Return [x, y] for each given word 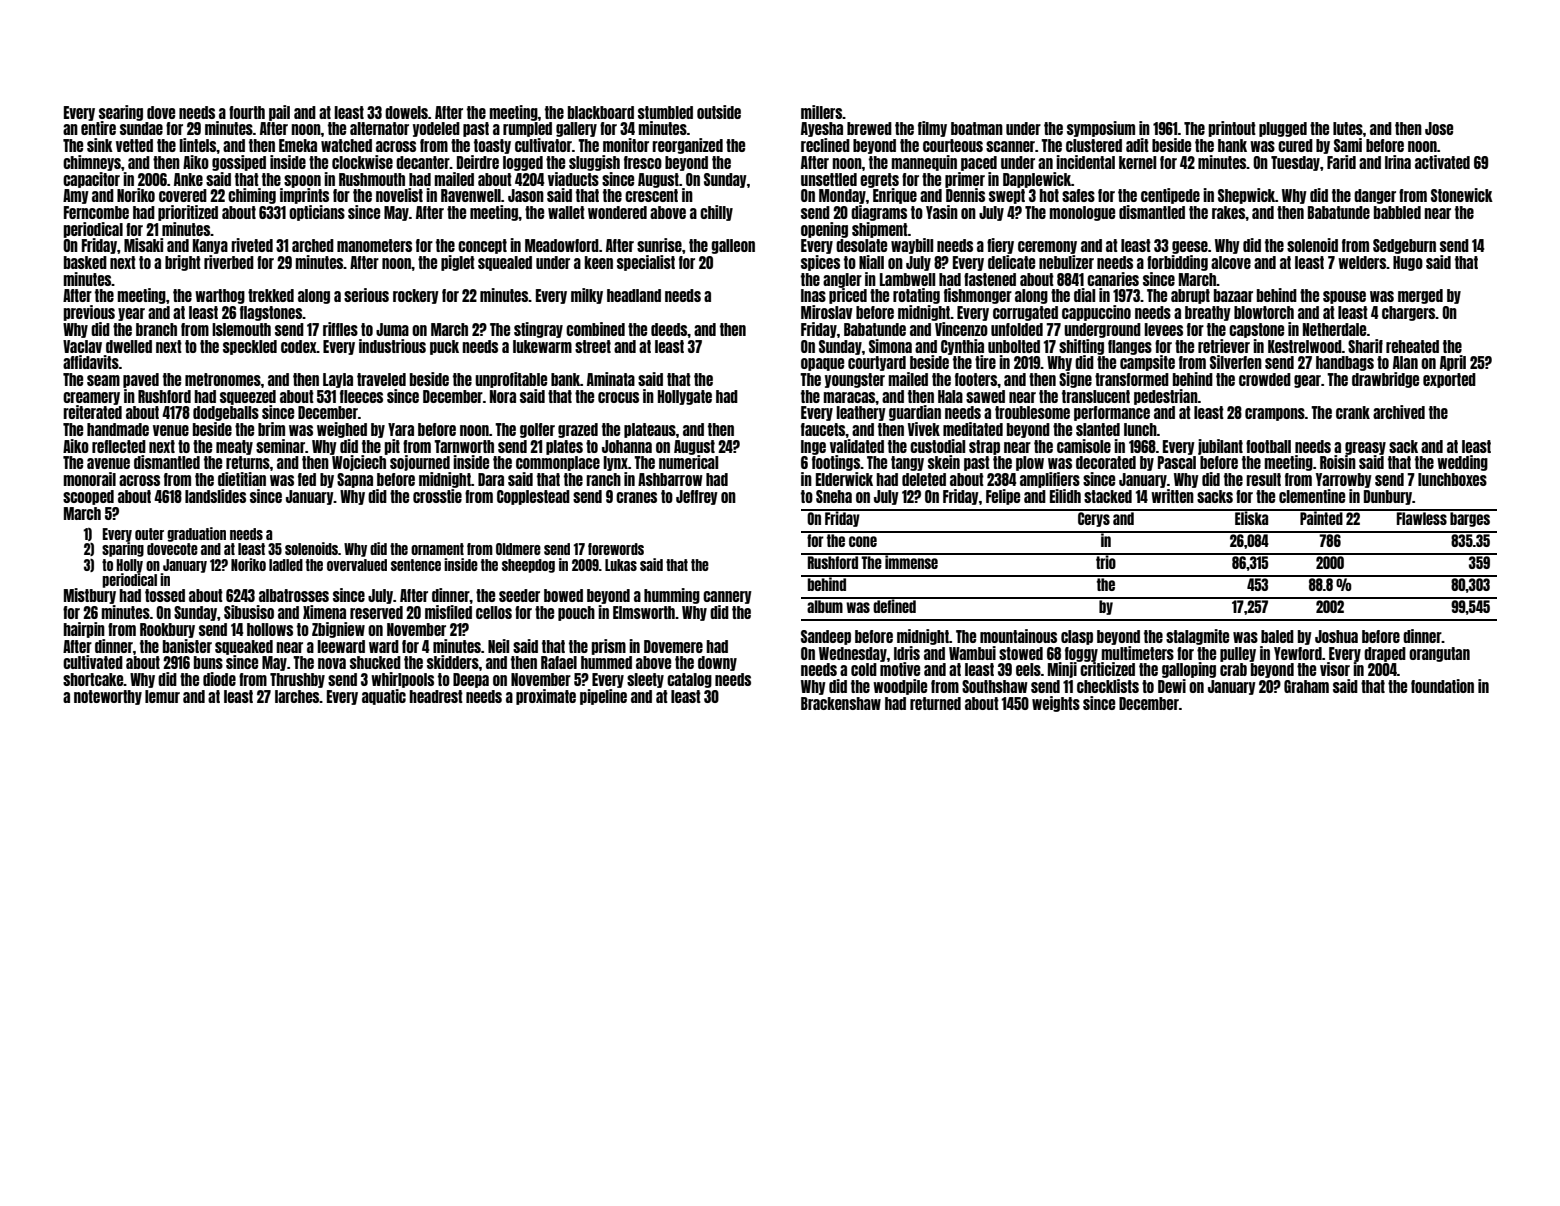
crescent [651, 195]
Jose [1439, 128]
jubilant [1220, 447]
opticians [317, 213]
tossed [165, 595]
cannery [727, 597]
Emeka [298, 145]
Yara [401, 429]
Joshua [1336, 636]
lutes [1348, 128]
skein [944, 462]
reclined [825, 145]
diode [219, 679]
